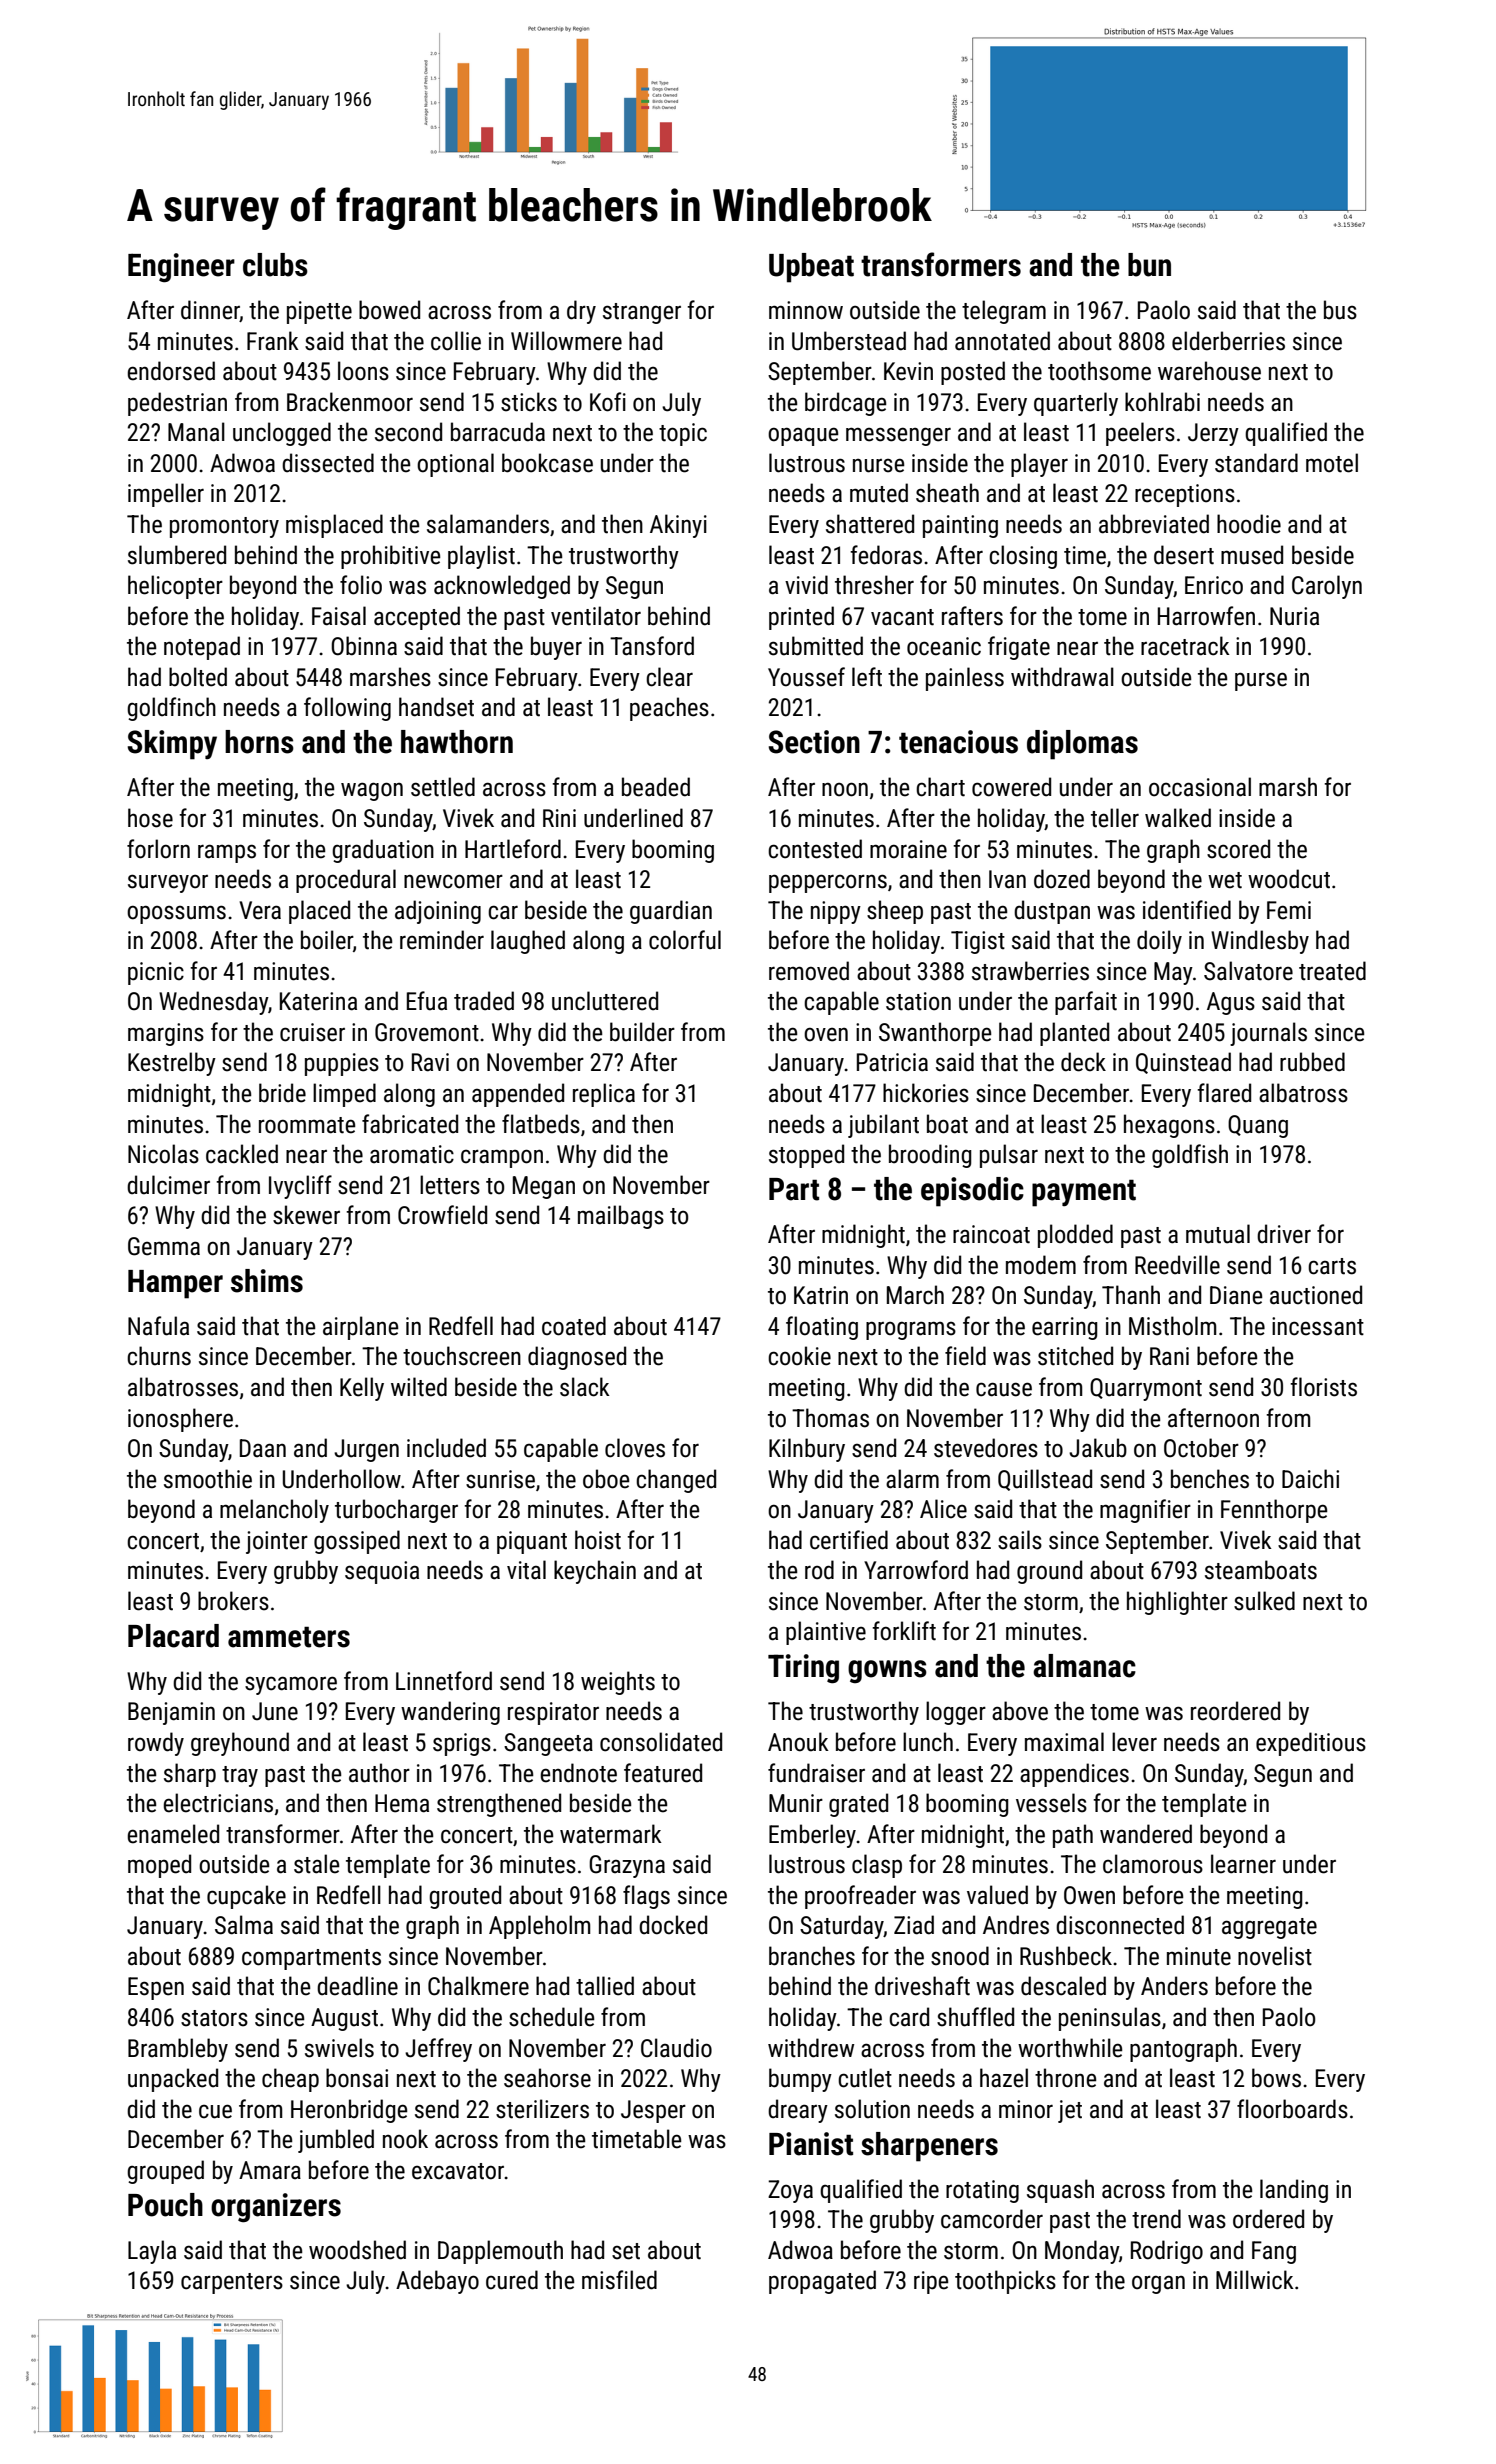  What do you see at coordinates (173, 2080) in the screenshot?
I see `unpacked` at bounding box center [173, 2080].
